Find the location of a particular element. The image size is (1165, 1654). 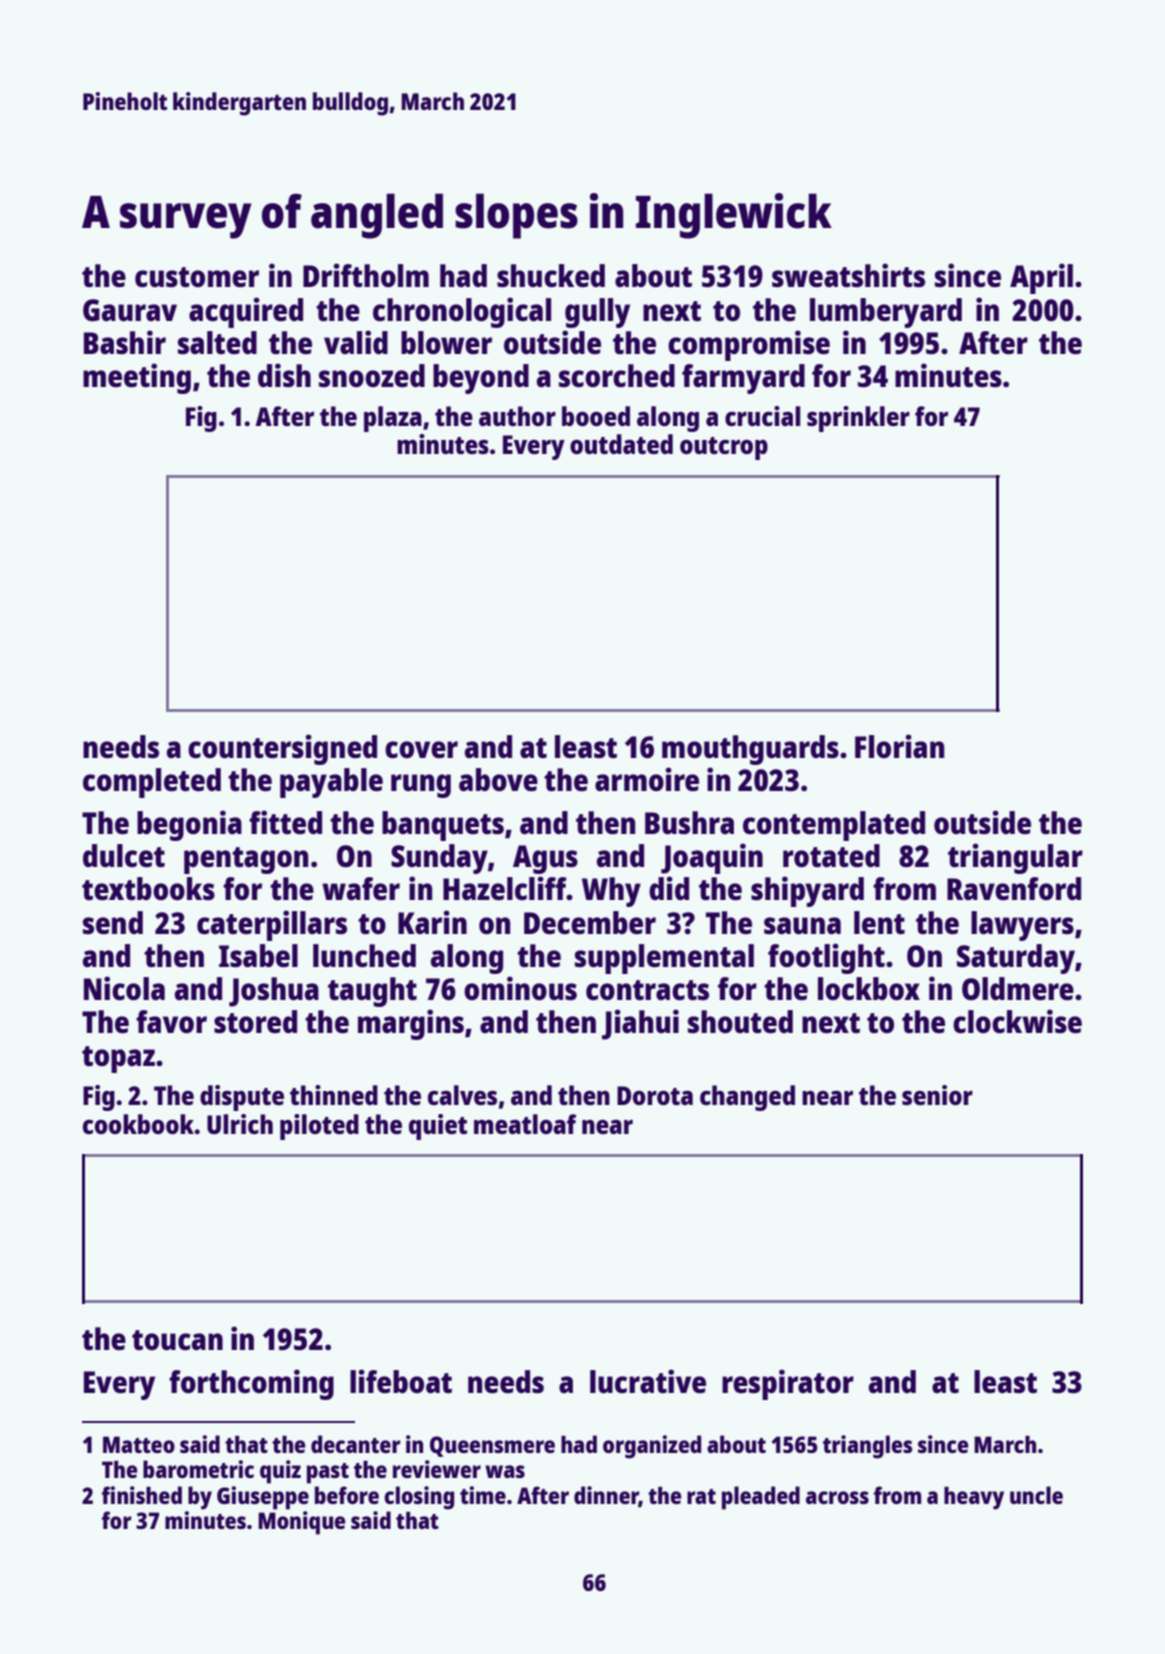

outcrop is located at coordinates (724, 448).
